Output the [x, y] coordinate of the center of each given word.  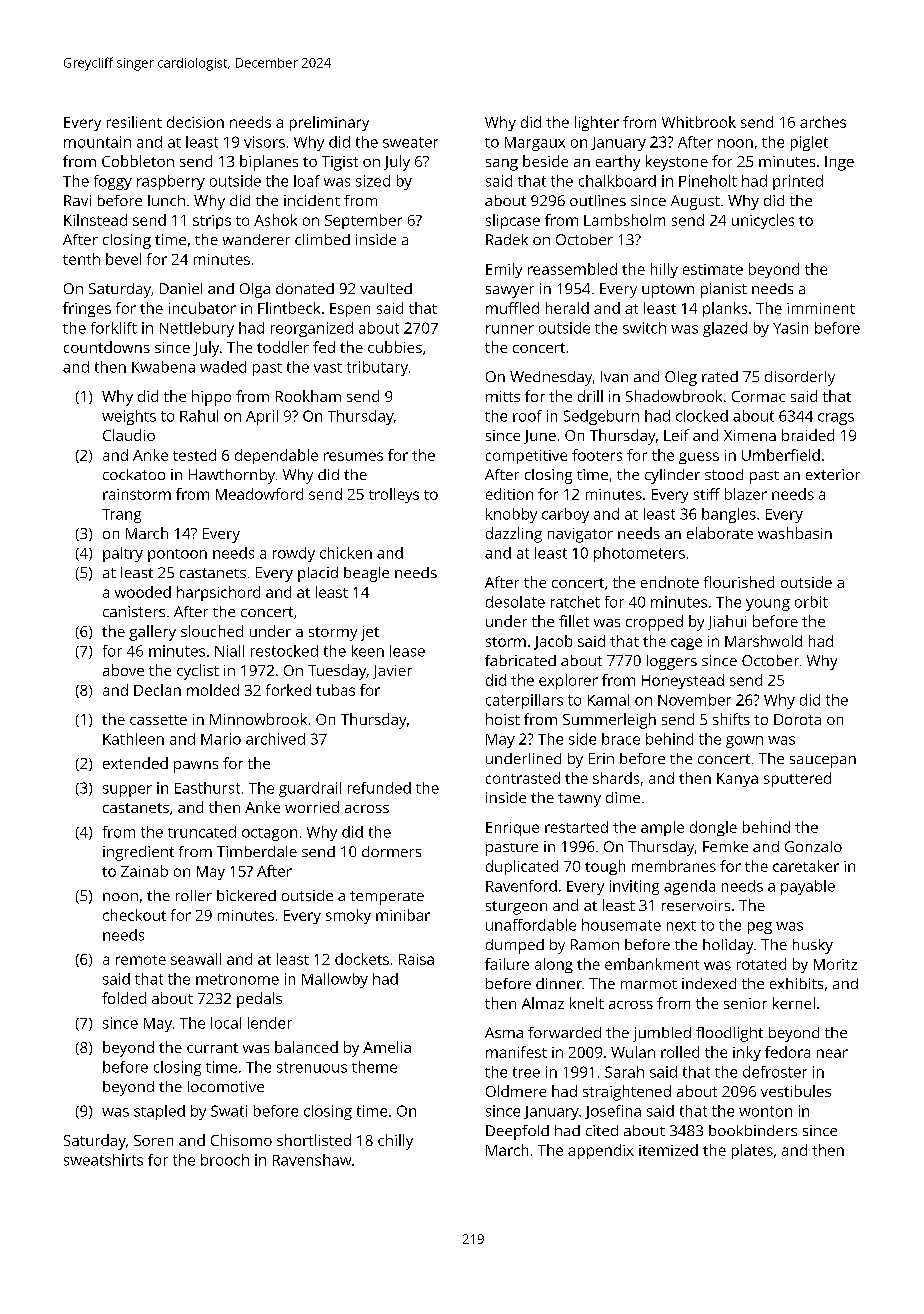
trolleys [394, 495]
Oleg [681, 378]
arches [823, 122]
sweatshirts [103, 1160]
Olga [255, 290]
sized [373, 181]
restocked [284, 651]
